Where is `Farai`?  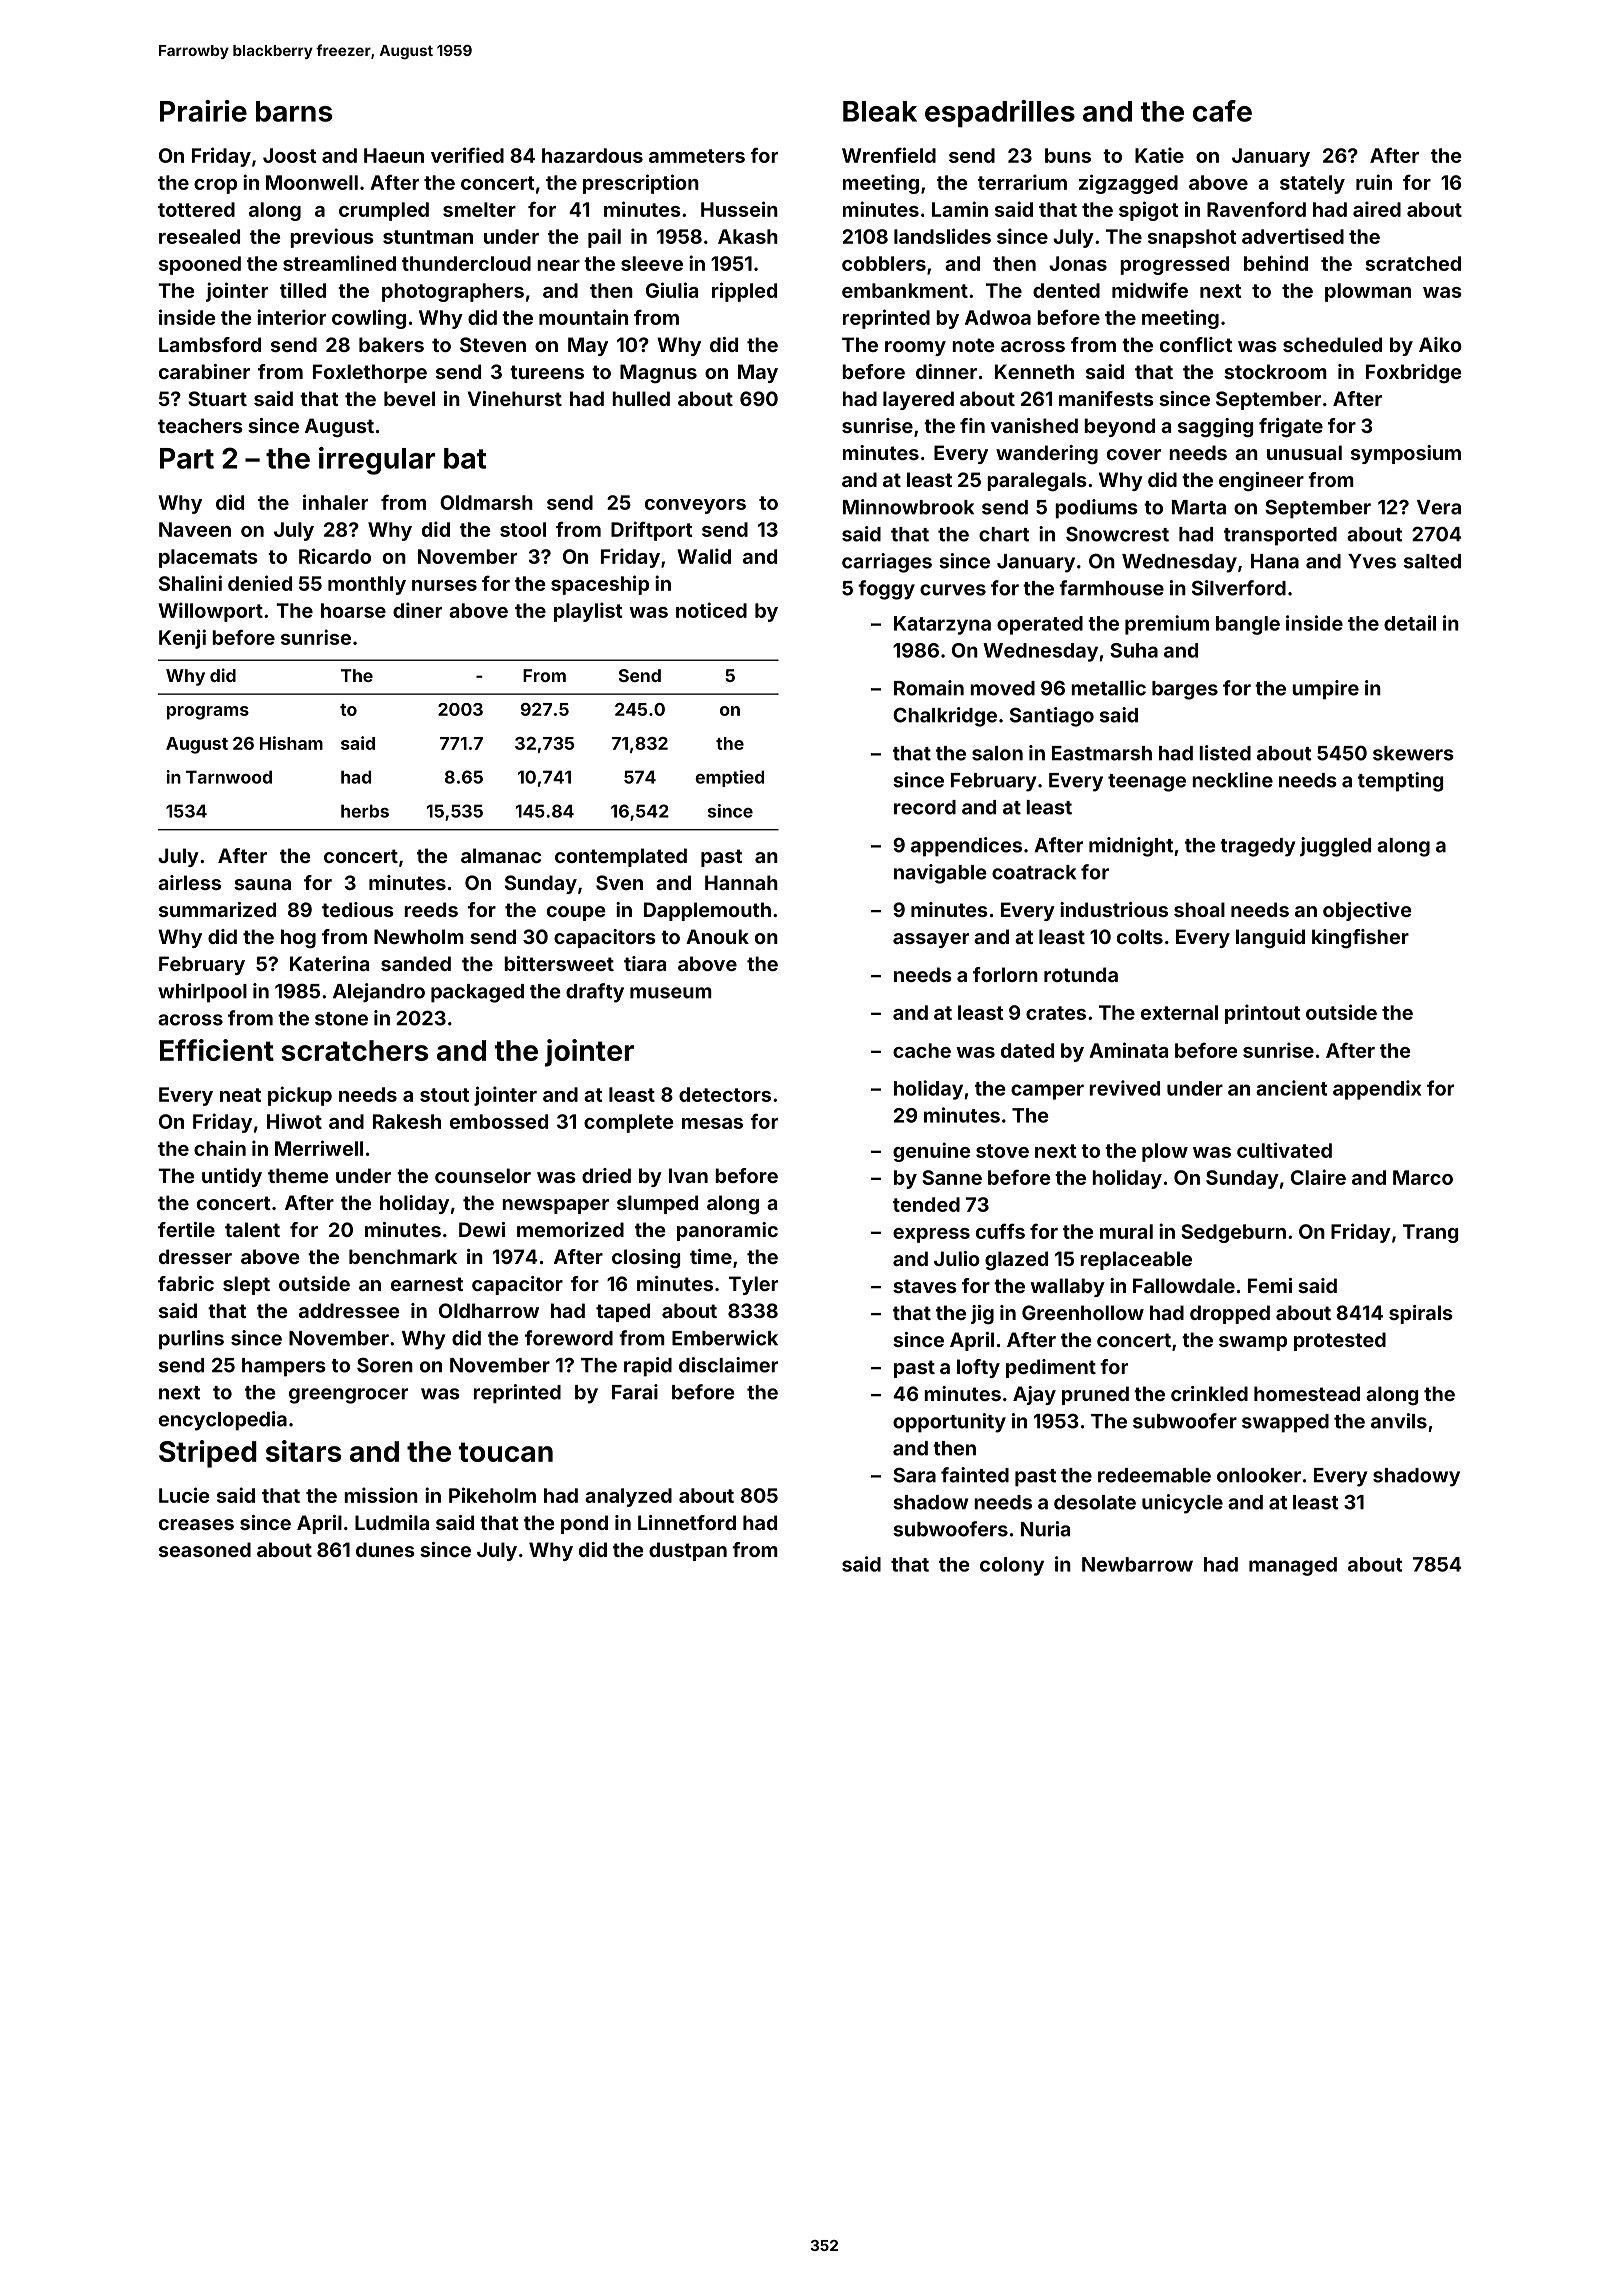 Farai is located at coordinates (635, 1392).
